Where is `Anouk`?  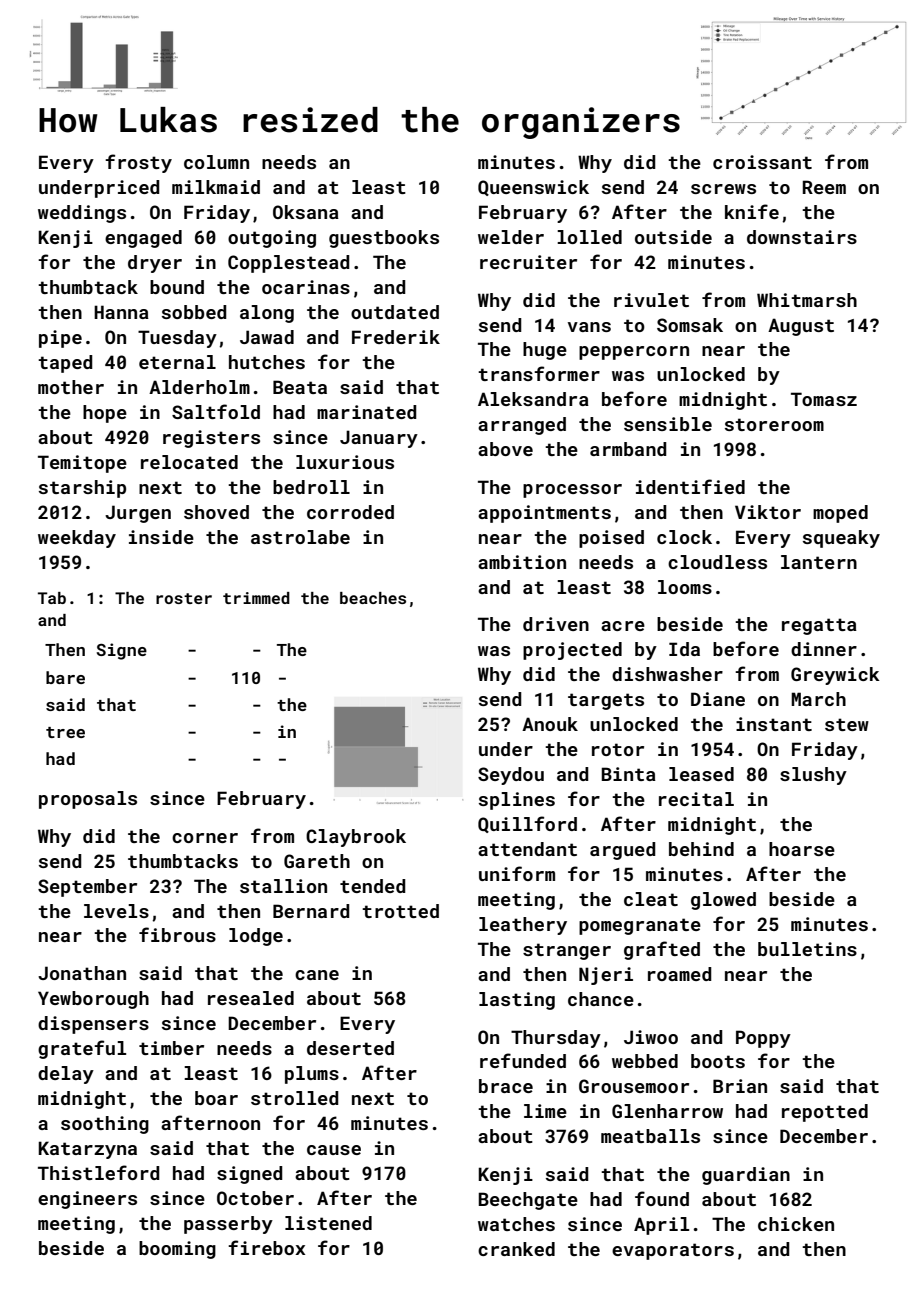
Anouk is located at coordinates (550, 724).
